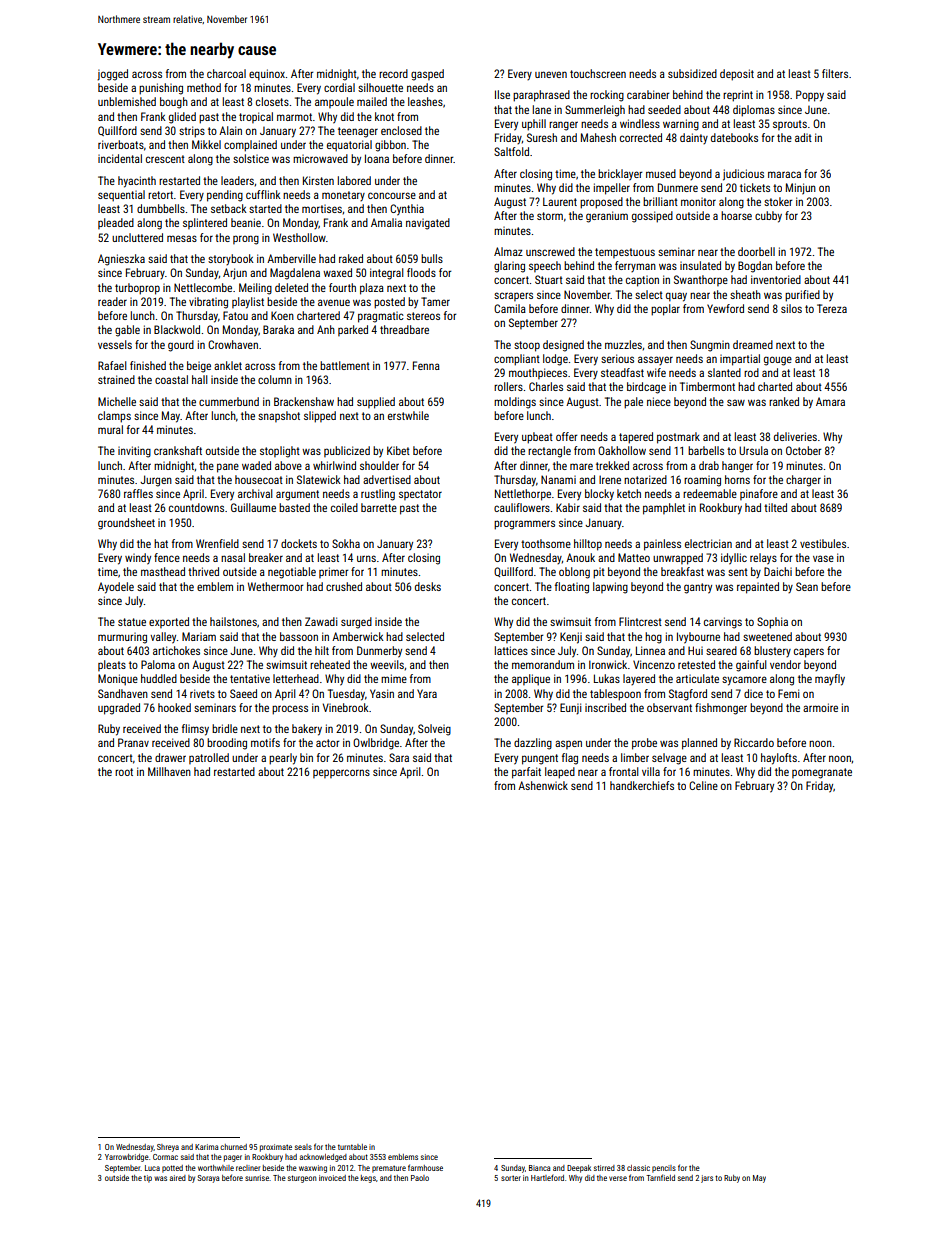  I want to click on Nettlethorpe, so click(523, 495).
